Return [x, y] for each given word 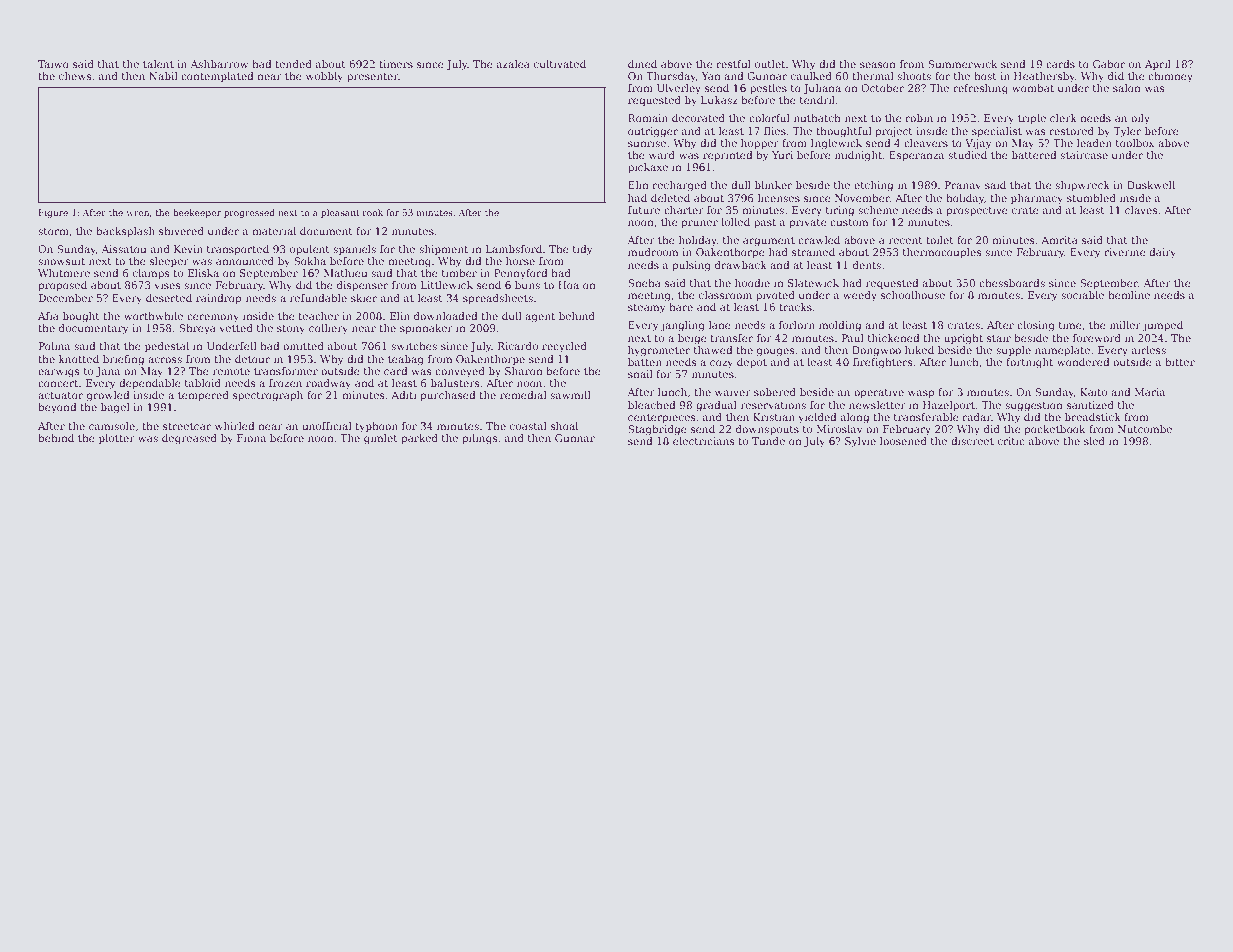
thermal [872, 76]
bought [81, 317]
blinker [773, 185]
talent [158, 64]
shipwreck [1082, 186]
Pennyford [520, 274]
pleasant [340, 213]
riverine [1125, 252]
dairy [1162, 253]
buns [527, 285]
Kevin [188, 249]
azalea [513, 64]
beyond [57, 408]
